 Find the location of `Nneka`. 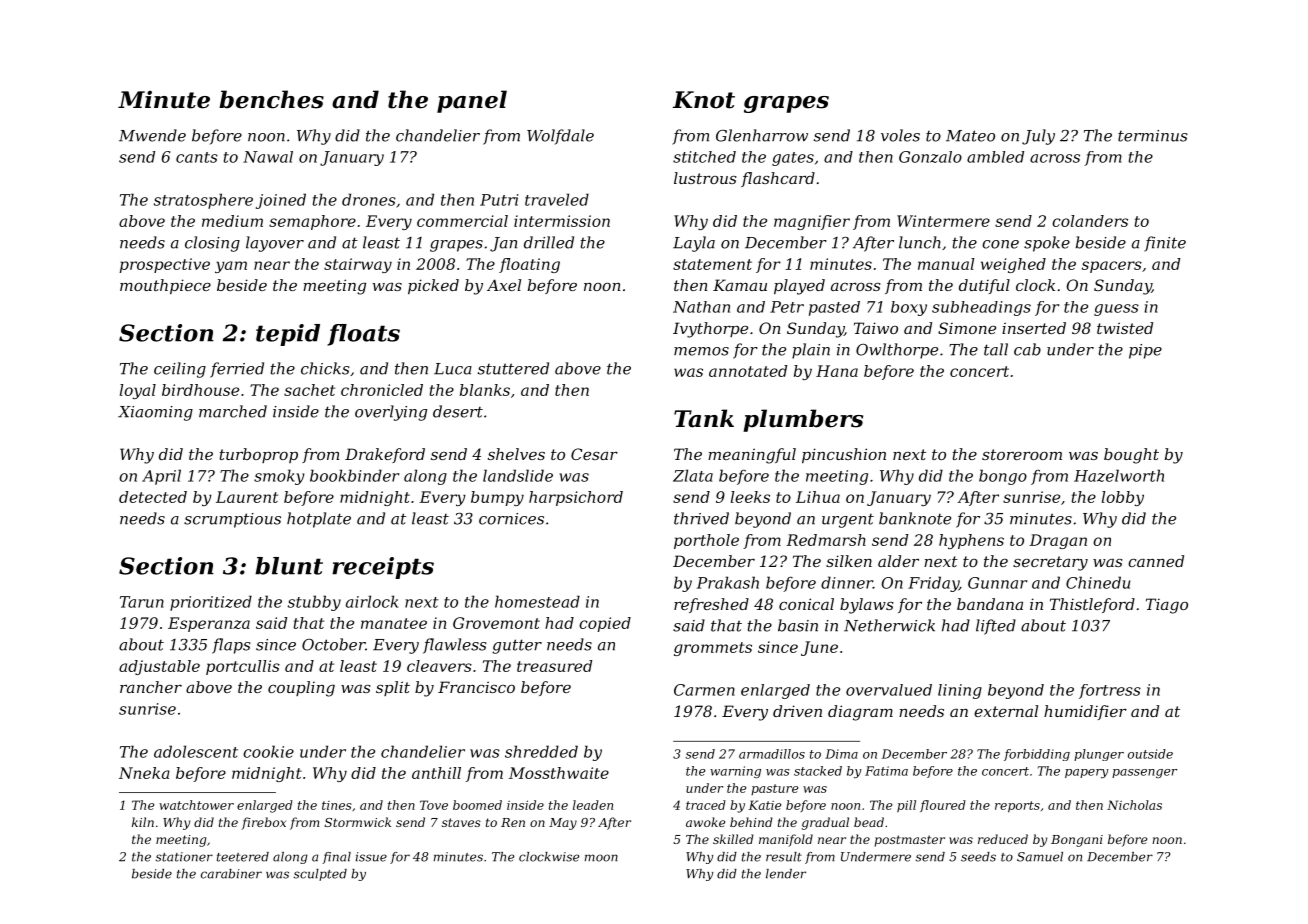

Nneka is located at coordinates (144, 773).
